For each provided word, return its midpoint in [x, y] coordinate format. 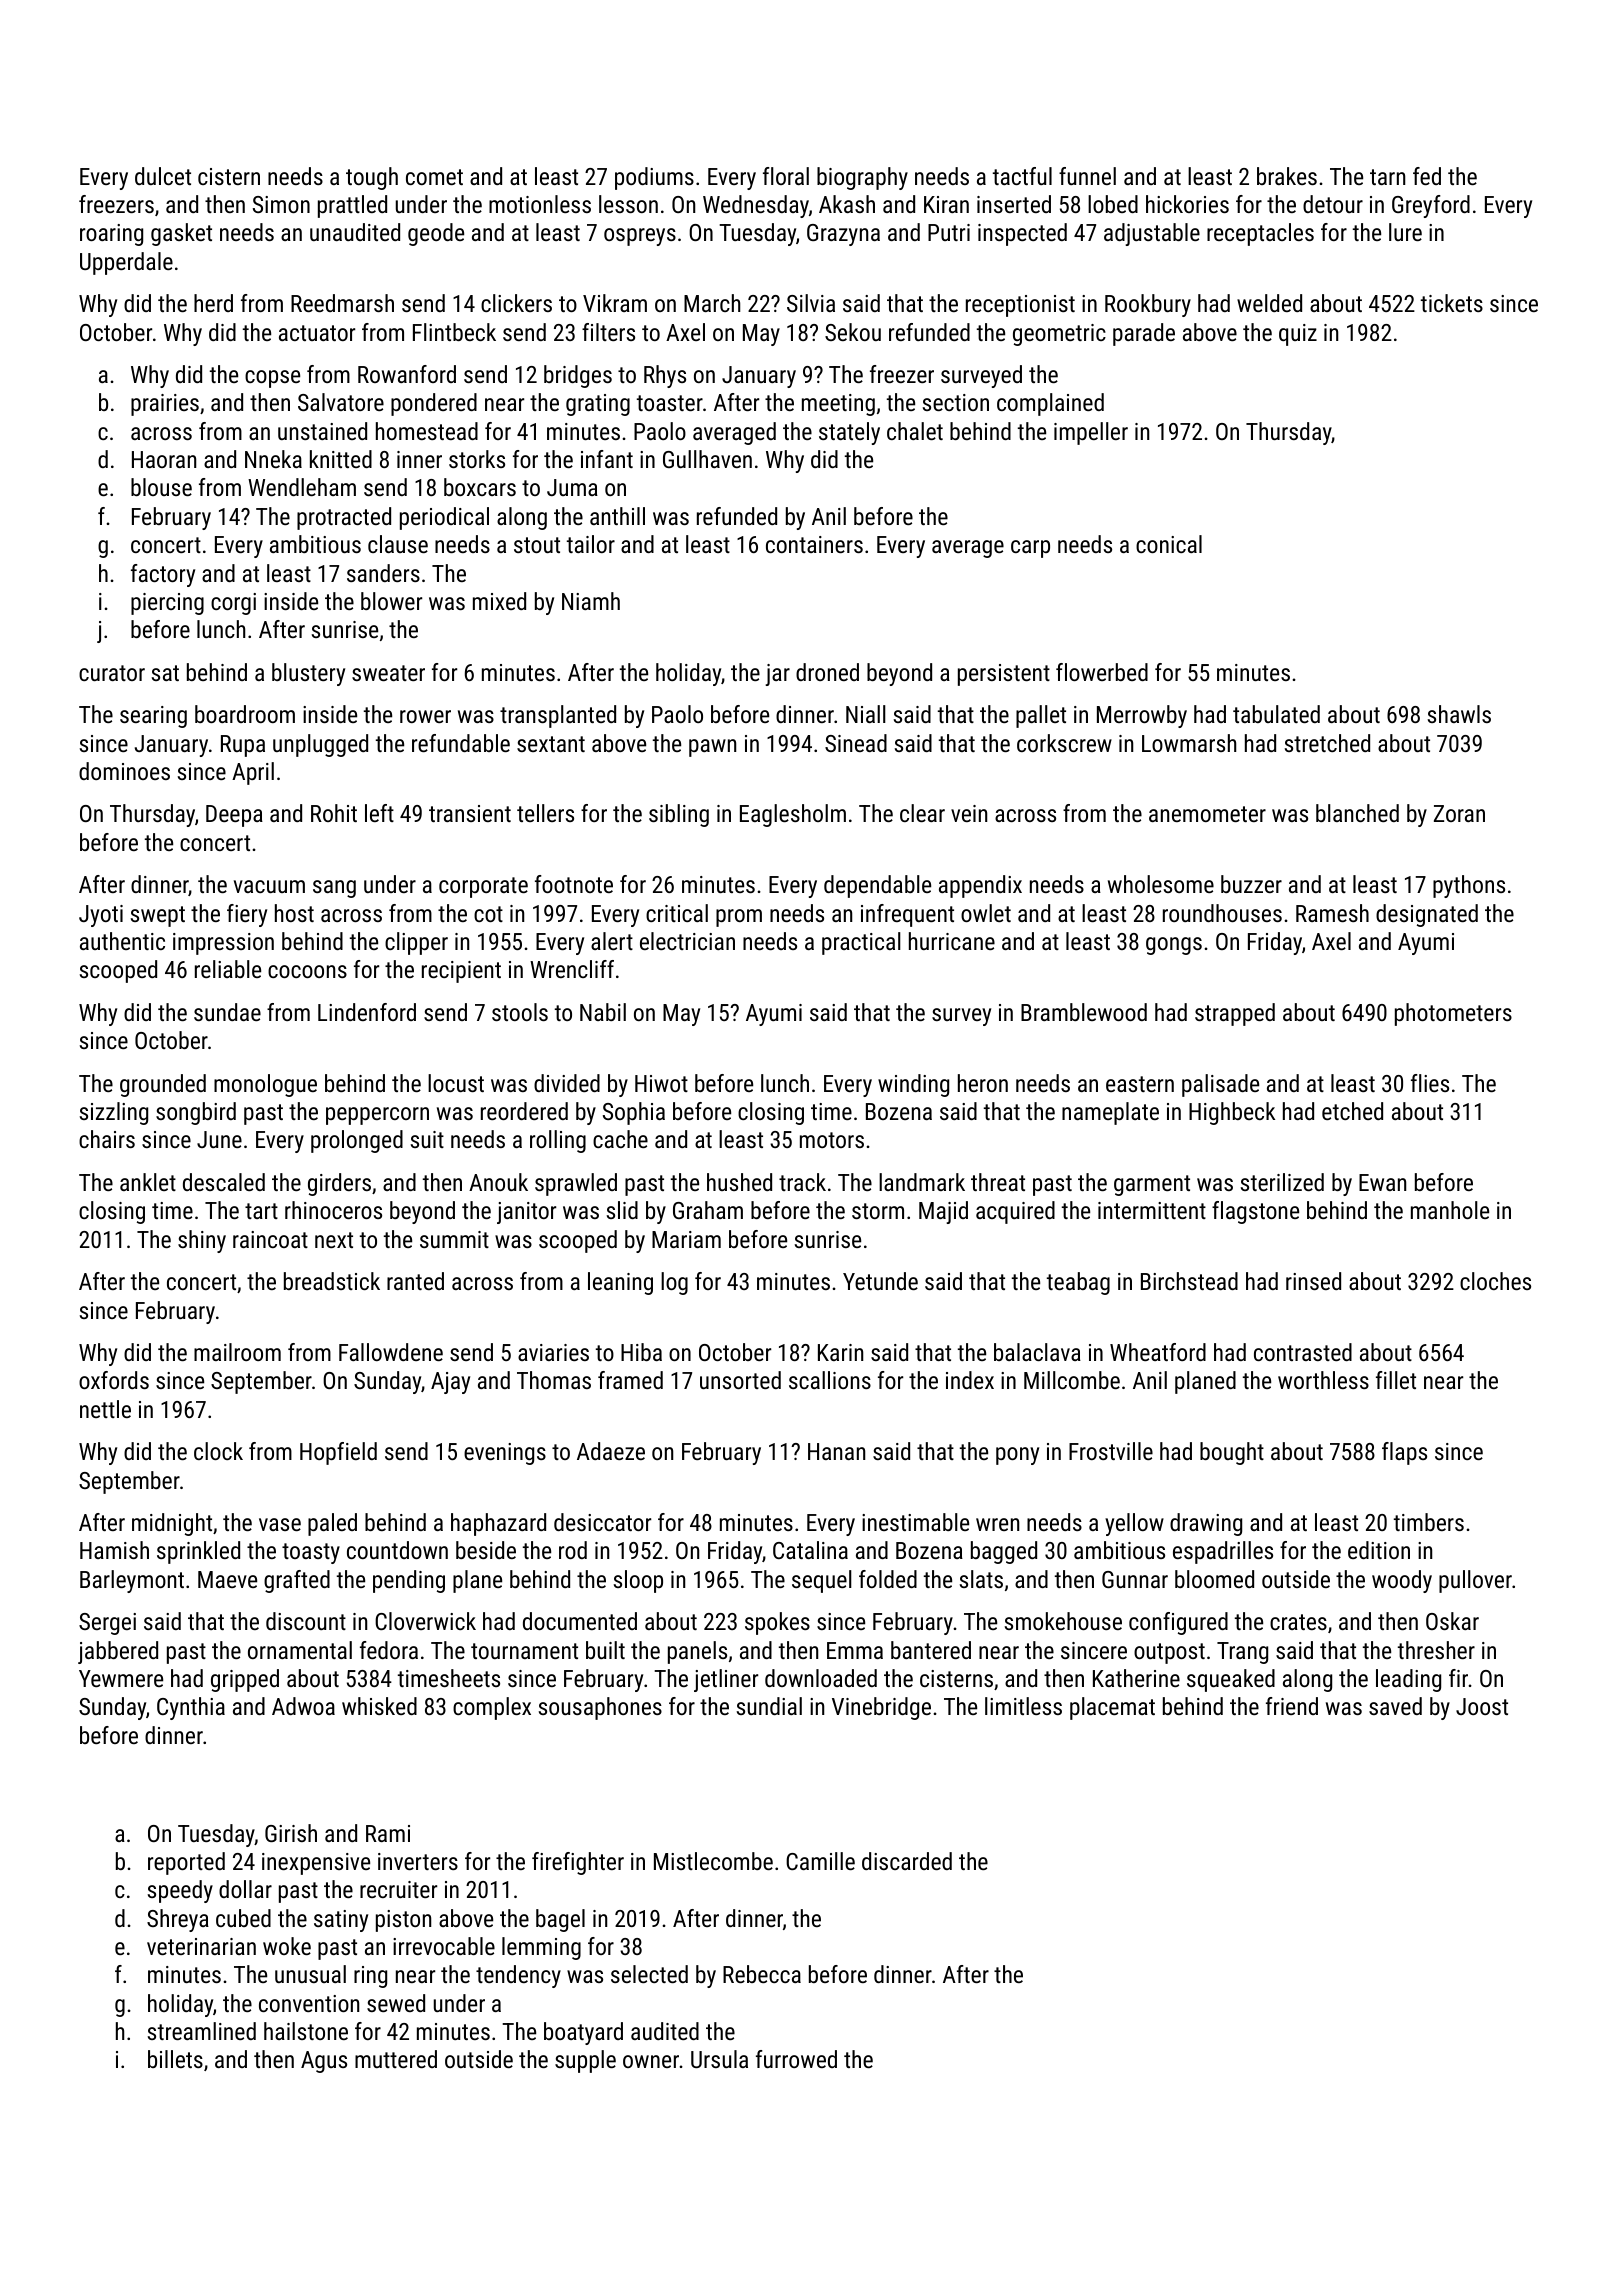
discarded [907, 1861]
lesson [628, 204]
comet [434, 177]
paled [332, 1524]
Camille [820, 1861]
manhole [1450, 1210]
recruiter [398, 1889]
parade [1144, 334]
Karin [840, 1352]
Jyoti [101, 916]
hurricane [952, 941]
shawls [1459, 714]
